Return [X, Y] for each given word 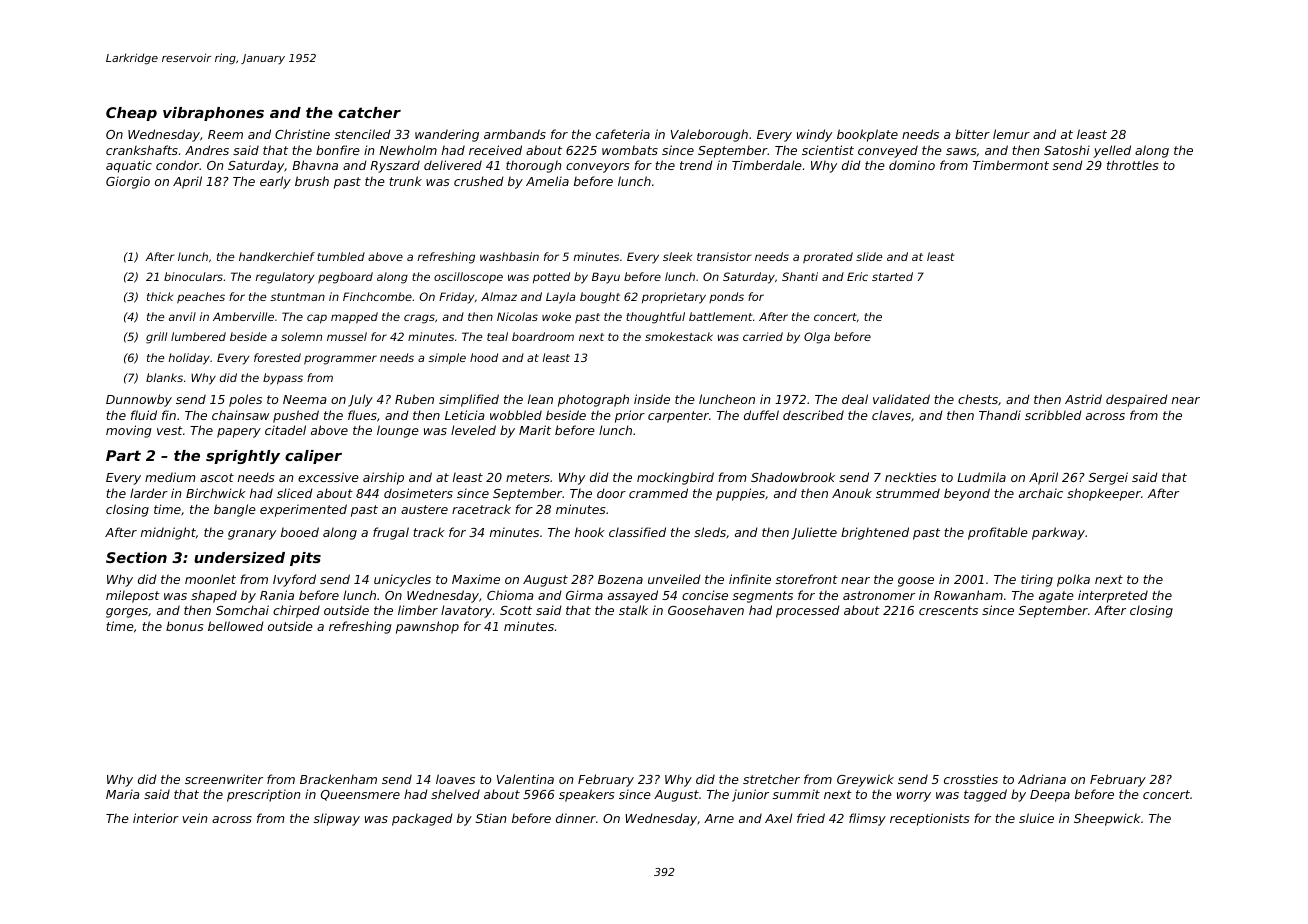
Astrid [1083, 399]
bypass [283, 379]
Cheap [131, 114]
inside [652, 399]
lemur [1011, 134]
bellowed [236, 626]
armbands [515, 134]
